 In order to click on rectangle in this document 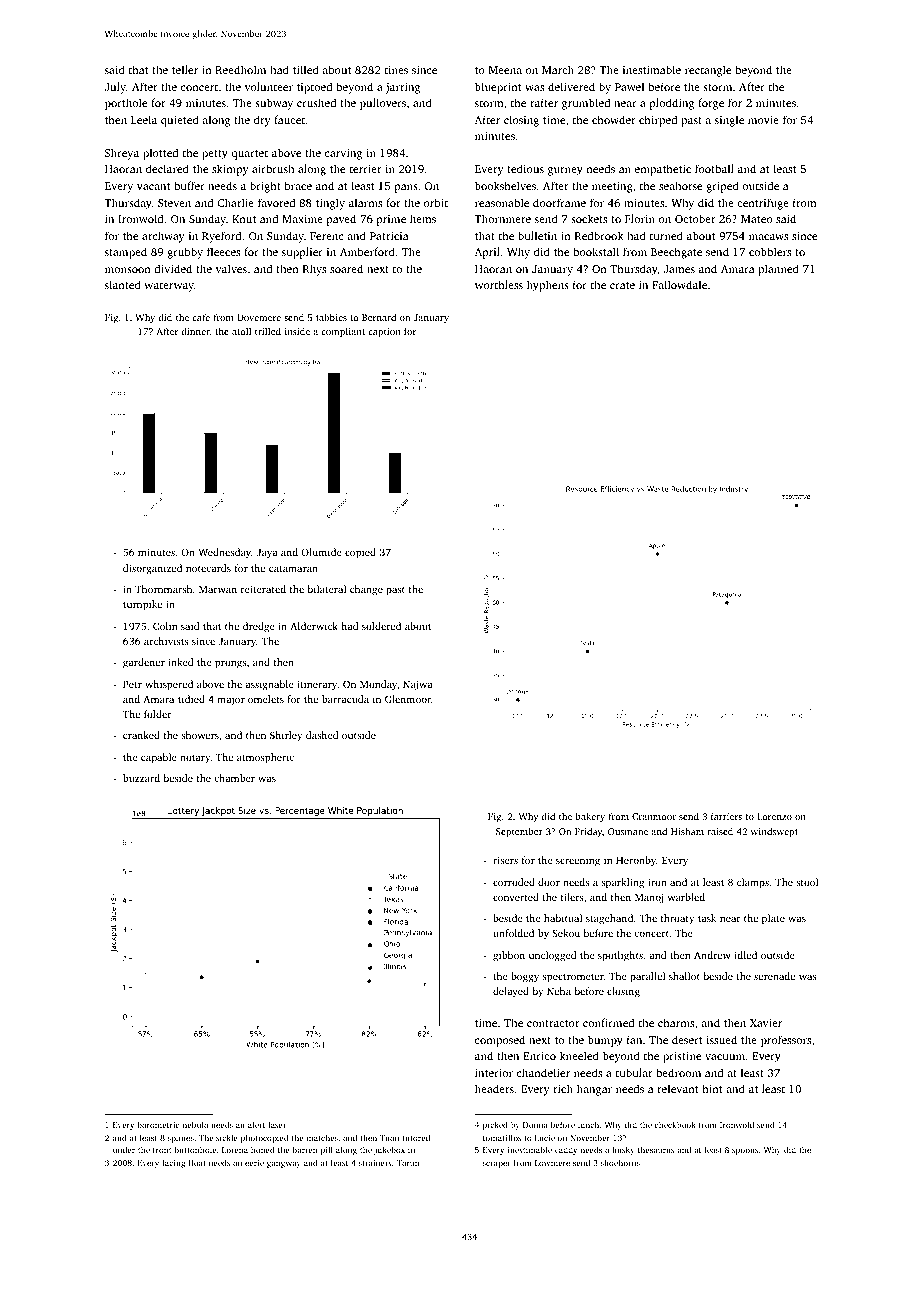, I will do `click(708, 71)`.
